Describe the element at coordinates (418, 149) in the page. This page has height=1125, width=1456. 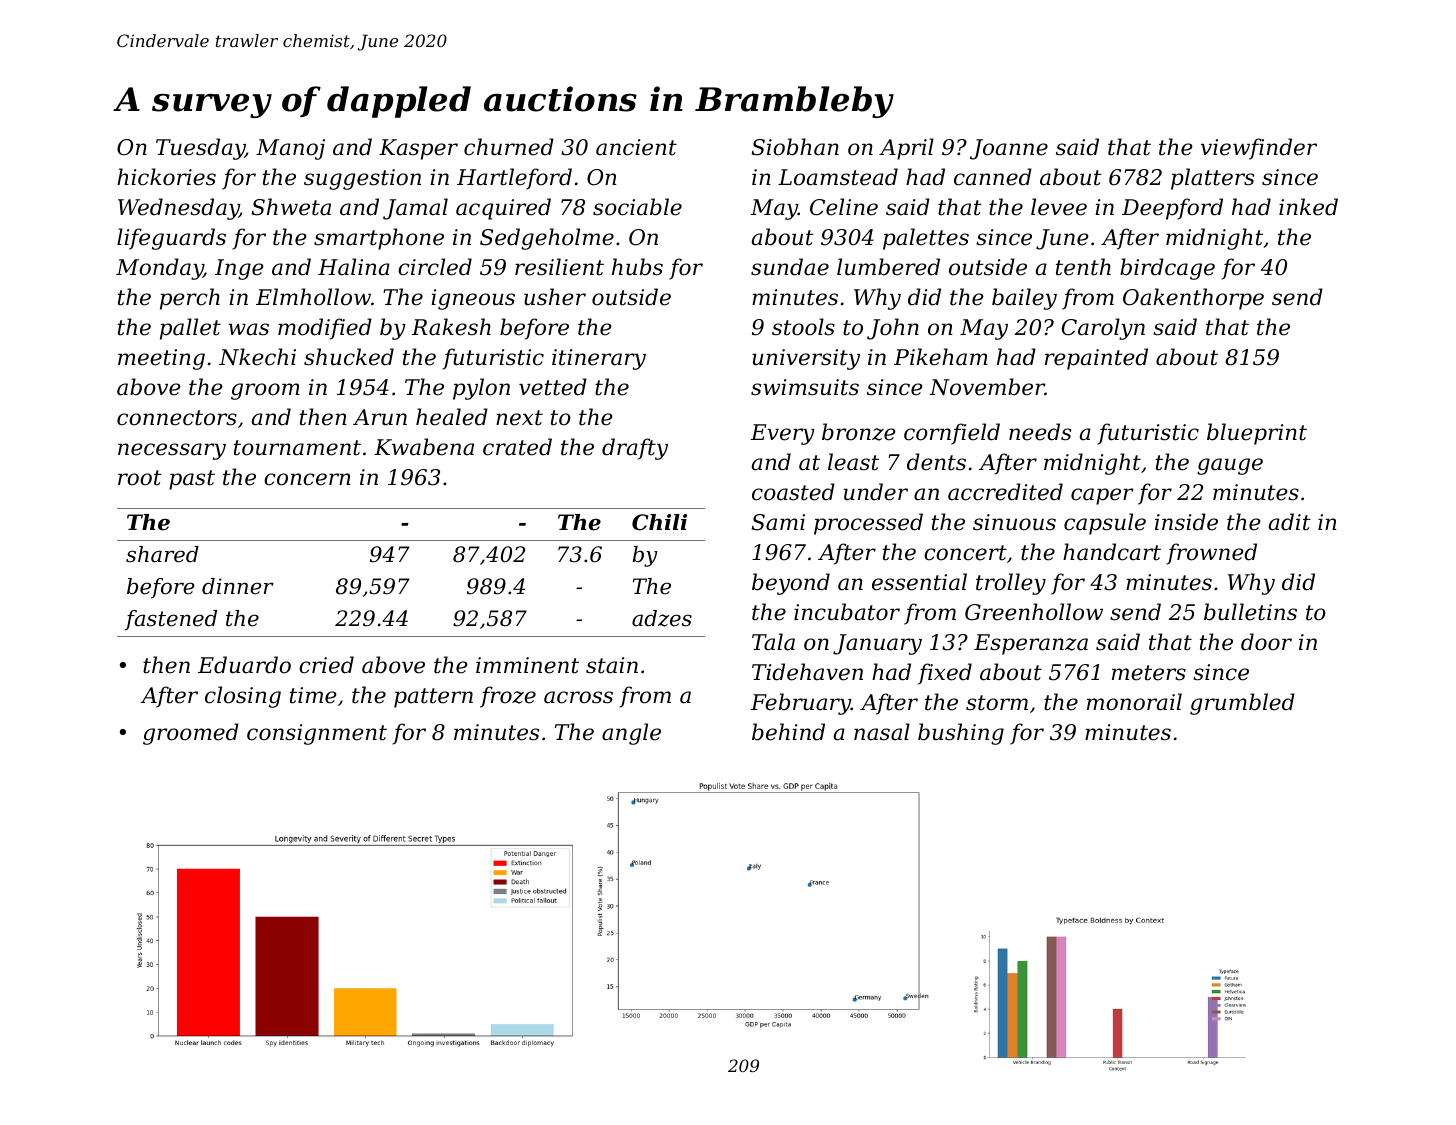
I see `Kasper` at that location.
